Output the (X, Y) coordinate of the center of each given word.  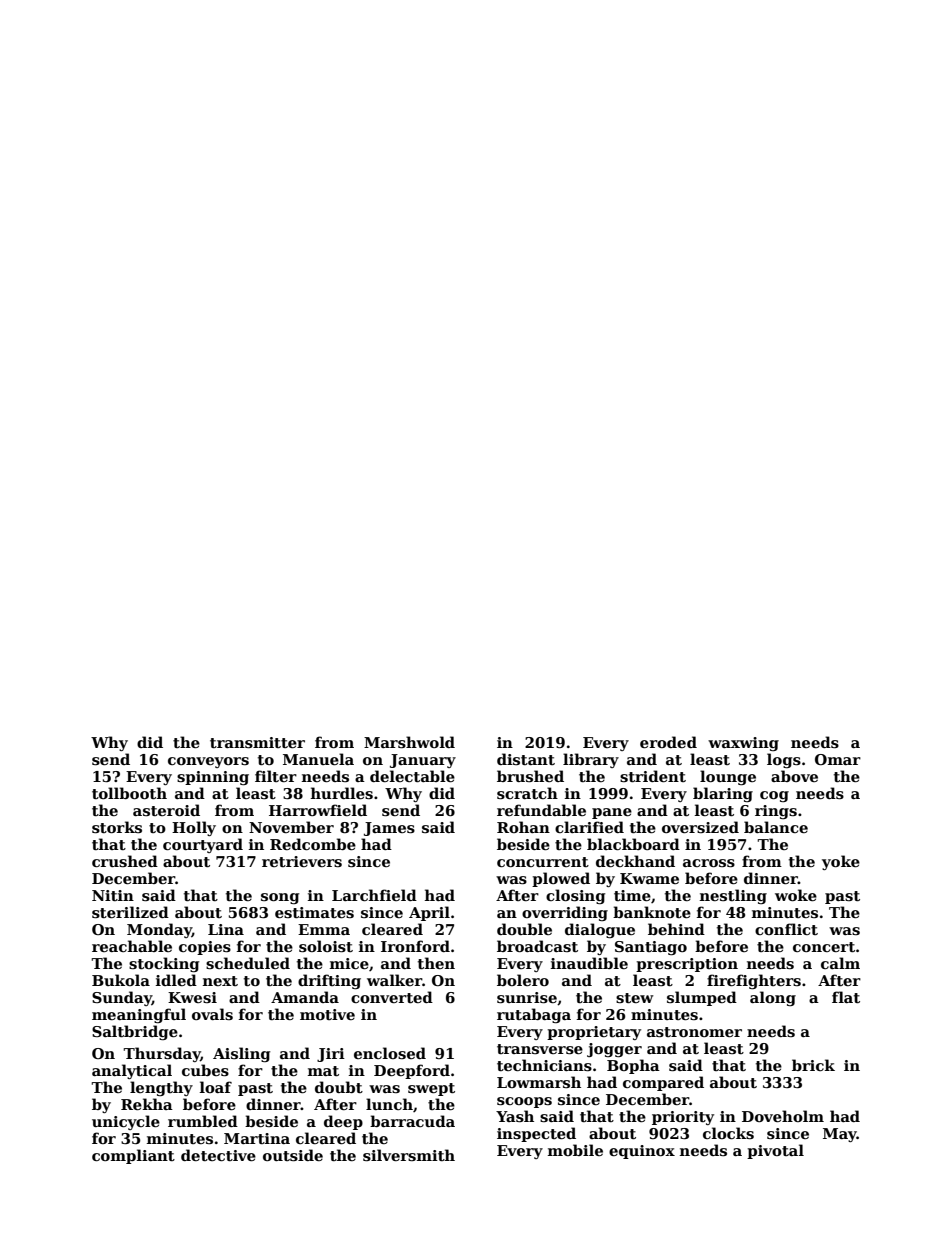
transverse (540, 1049)
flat (846, 997)
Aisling (241, 1054)
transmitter (257, 742)
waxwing (743, 744)
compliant (133, 1156)
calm (840, 963)
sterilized (130, 912)
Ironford (415, 946)
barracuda (412, 1121)
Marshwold (409, 742)
